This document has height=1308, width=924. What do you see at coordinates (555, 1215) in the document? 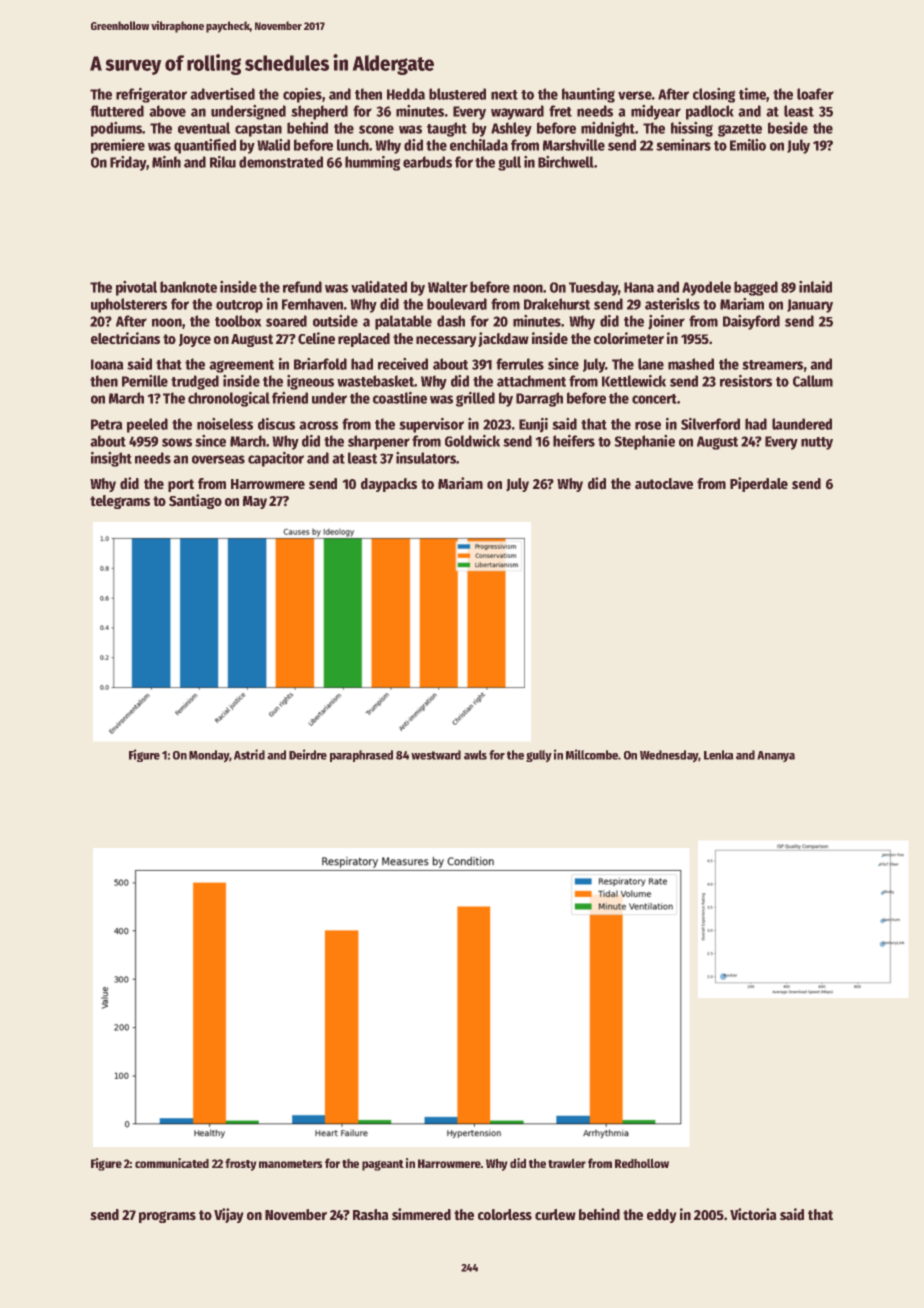
I see `curlew` at bounding box center [555, 1215].
